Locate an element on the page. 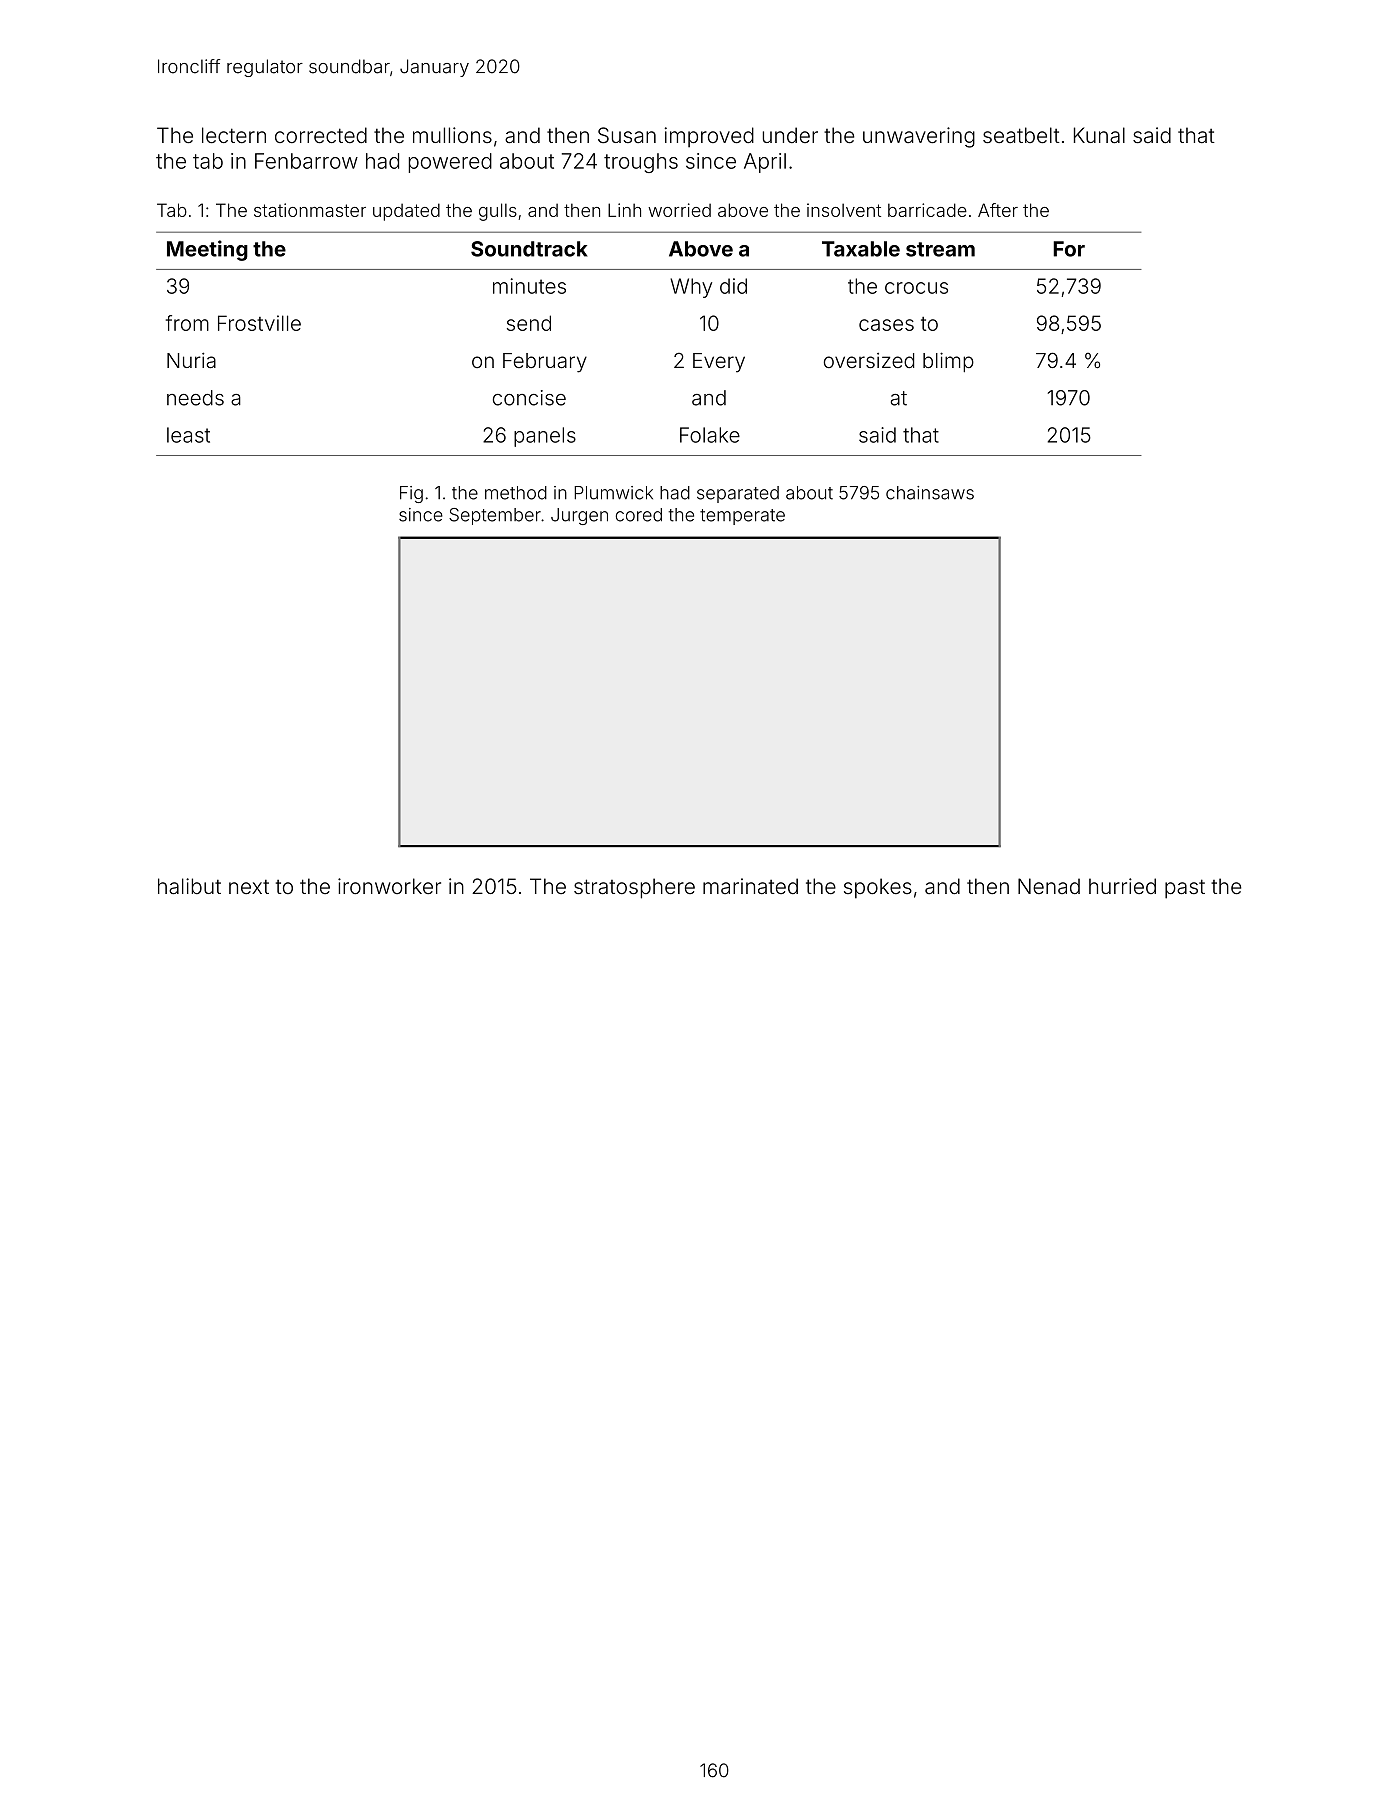  temperate is located at coordinates (742, 517).
